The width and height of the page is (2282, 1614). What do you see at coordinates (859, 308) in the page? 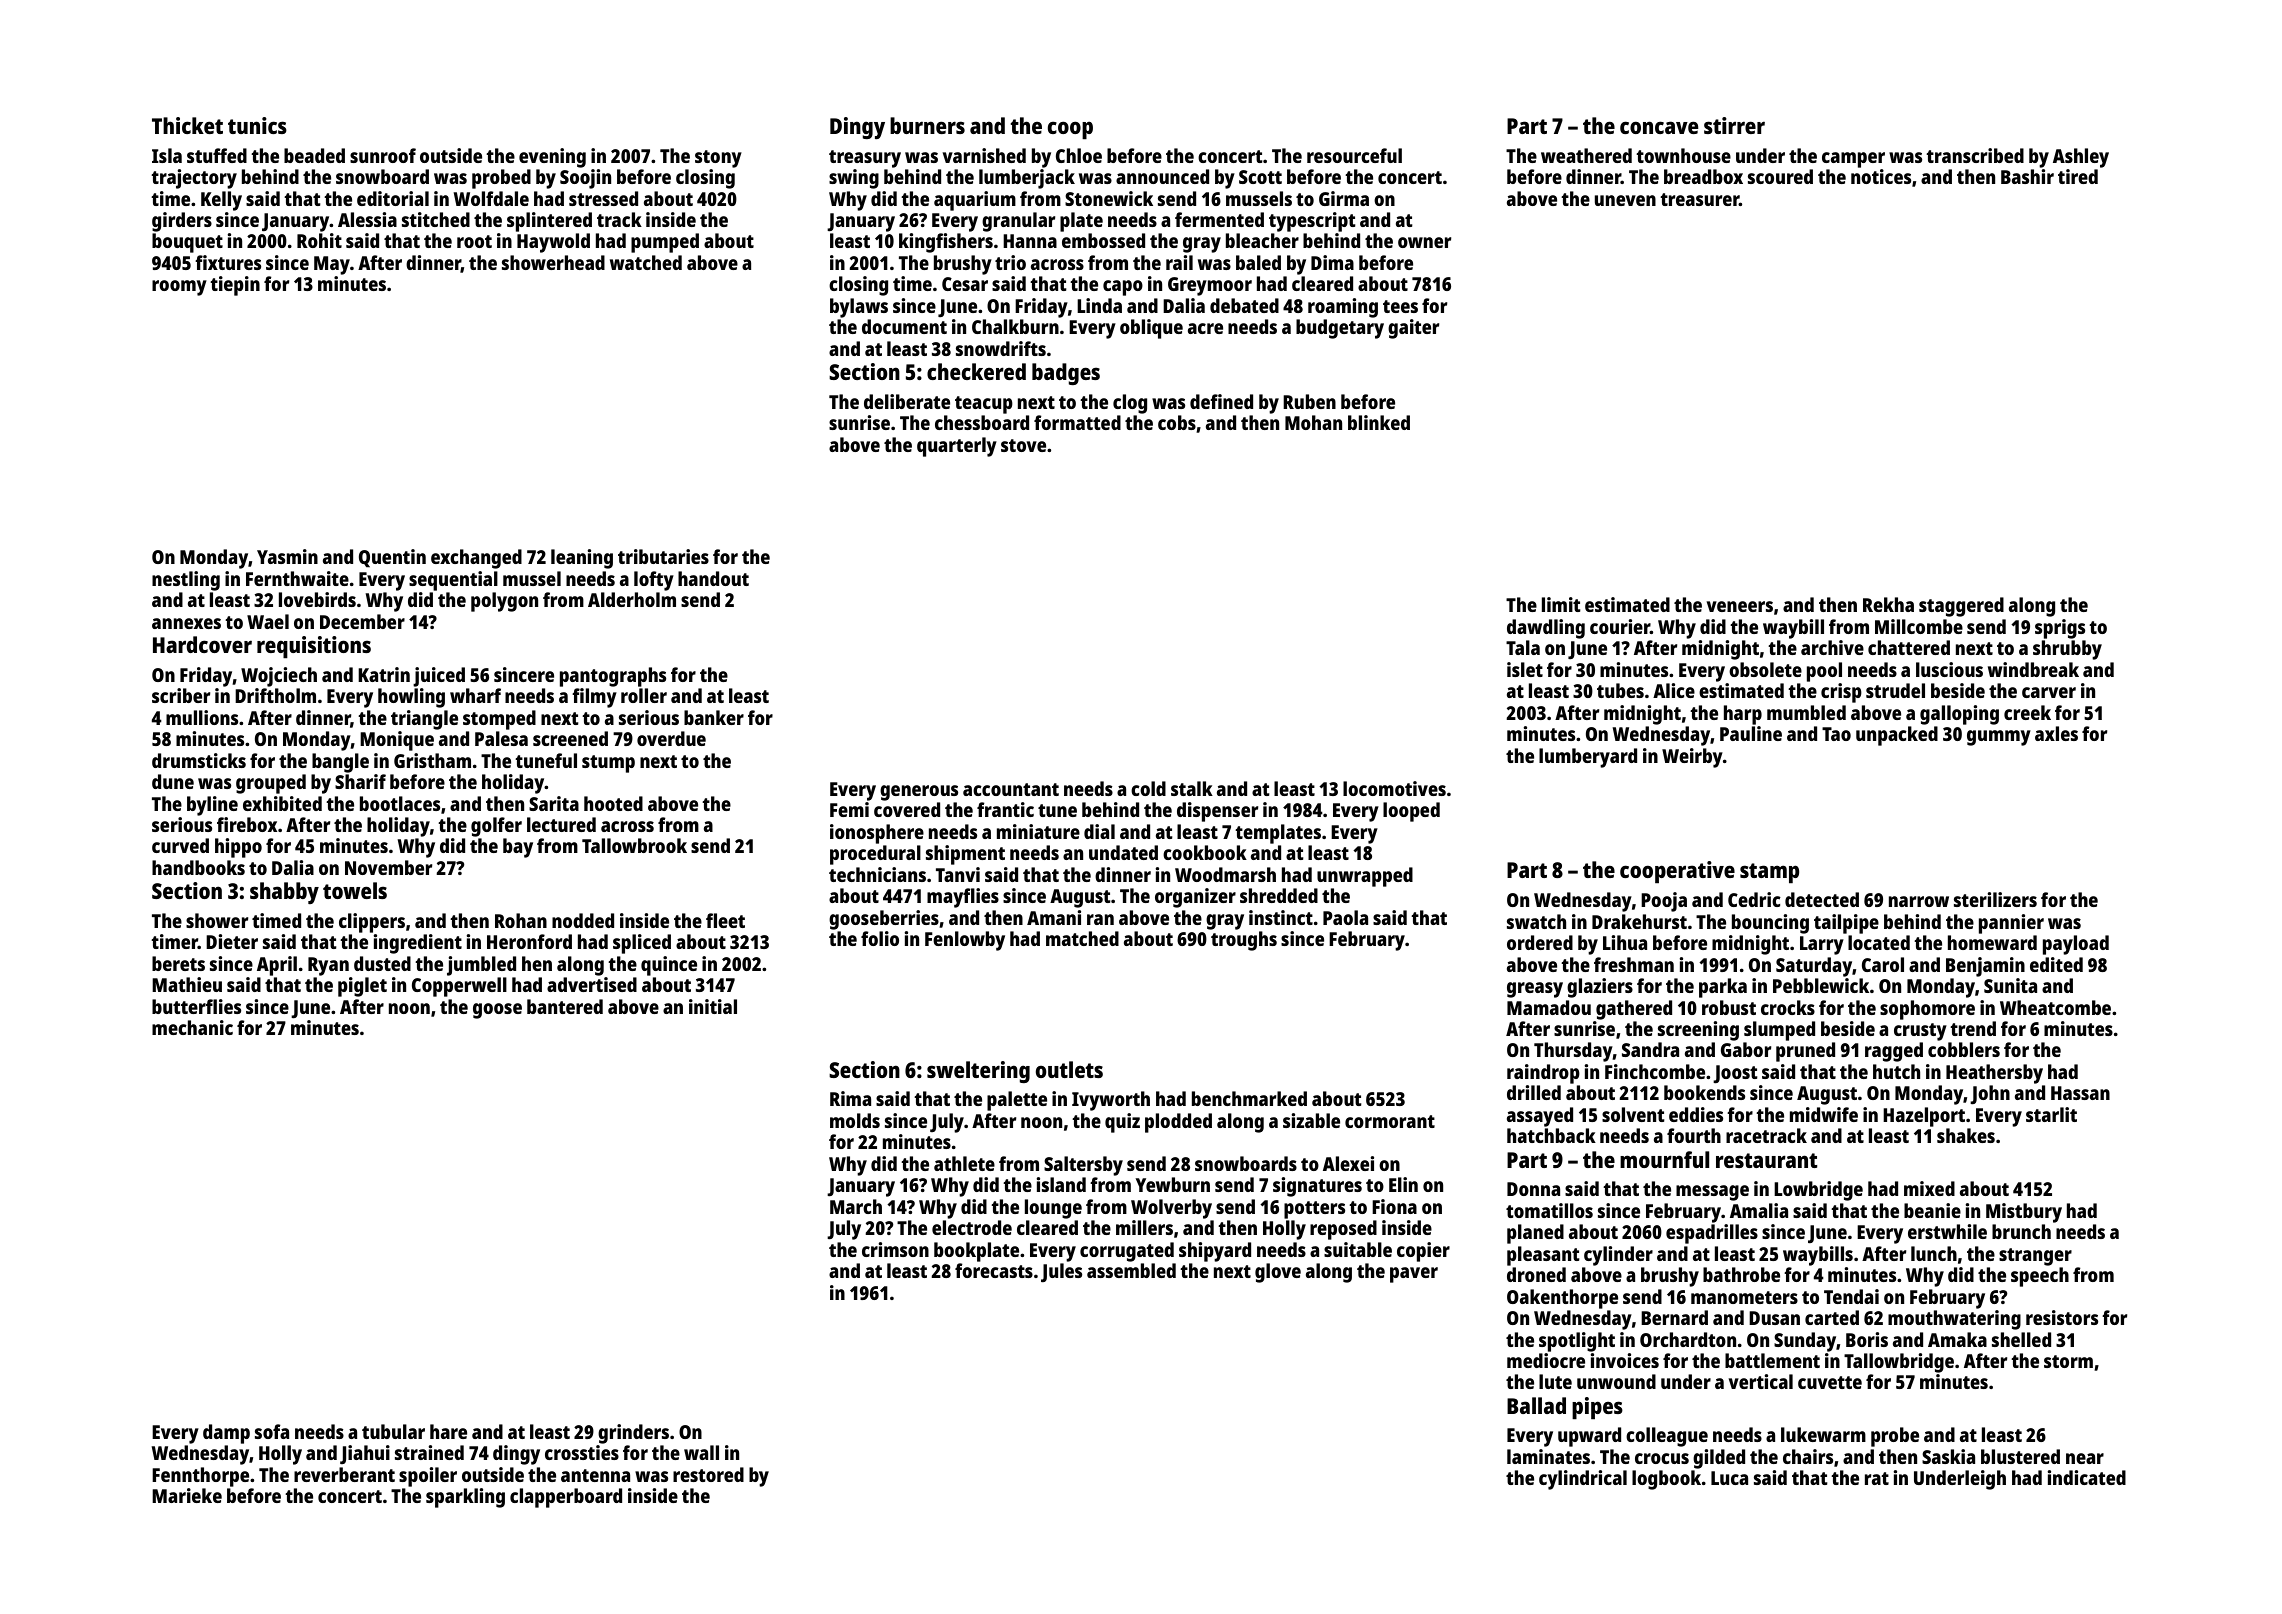
I see `bylaws` at bounding box center [859, 308].
